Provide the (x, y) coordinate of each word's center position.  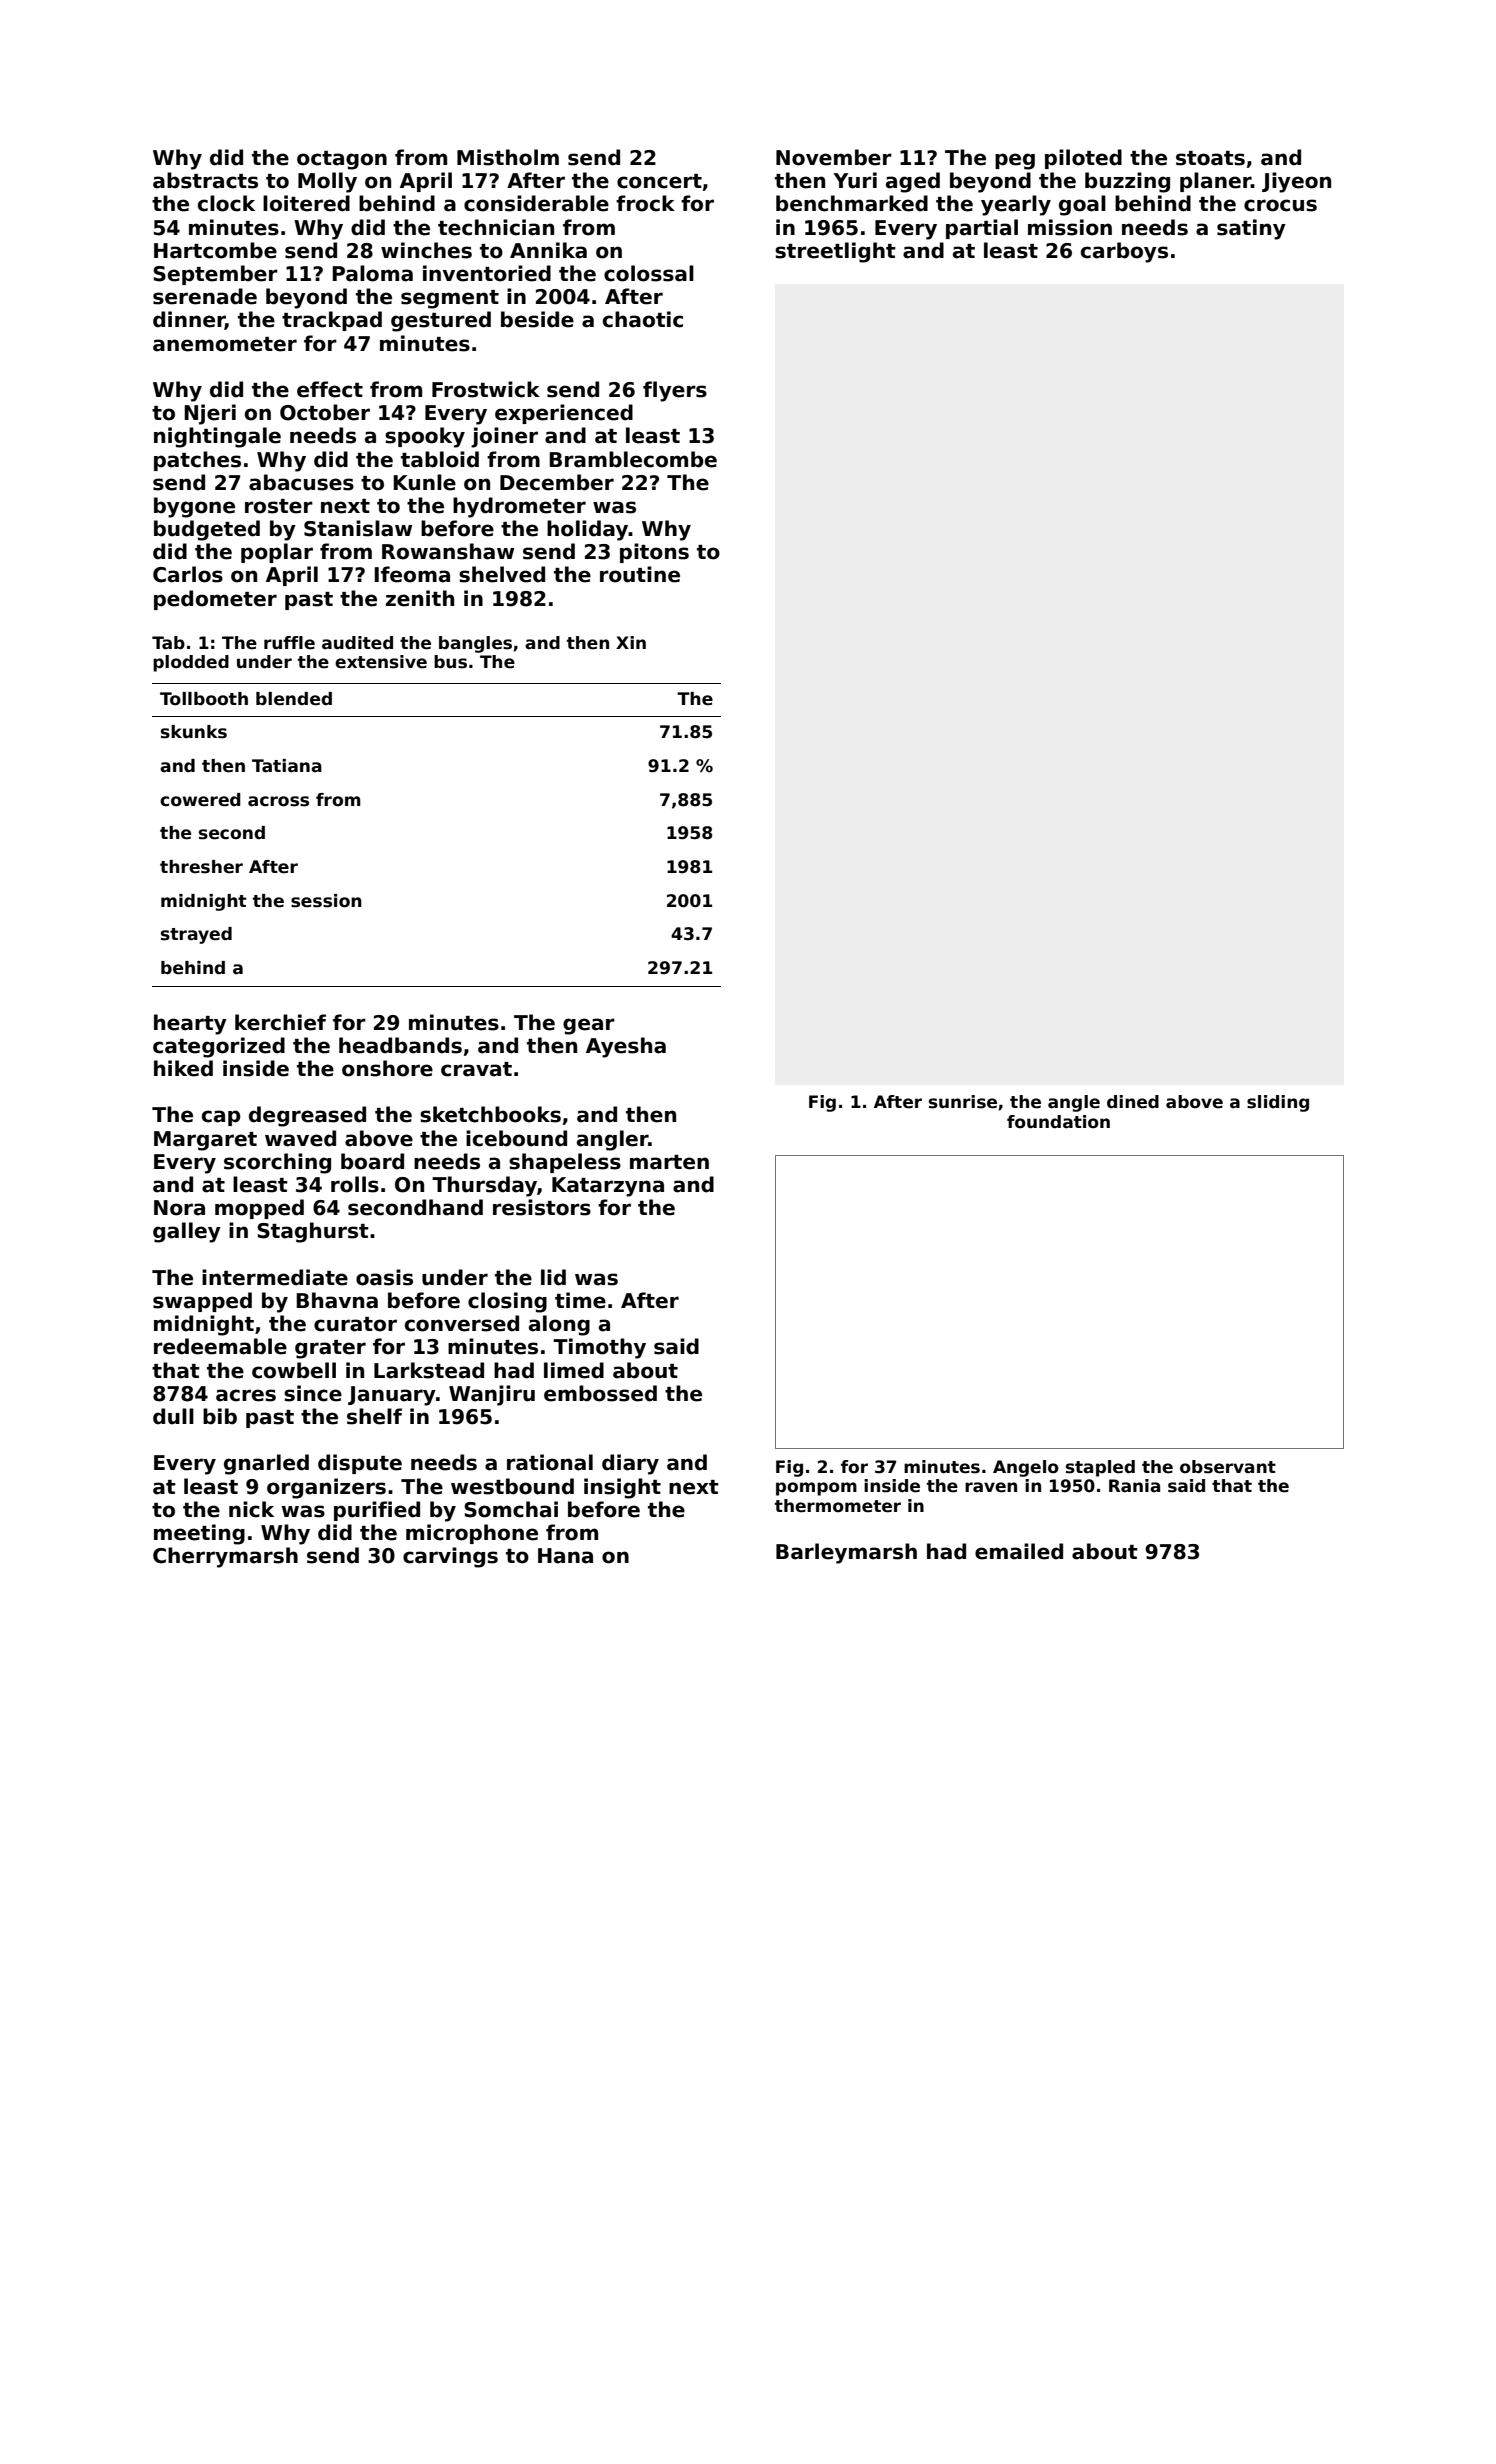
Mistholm (508, 157)
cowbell (294, 1370)
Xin (631, 642)
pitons (654, 553)
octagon (342, 160)
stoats (1210, 158)
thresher (201, 867)
